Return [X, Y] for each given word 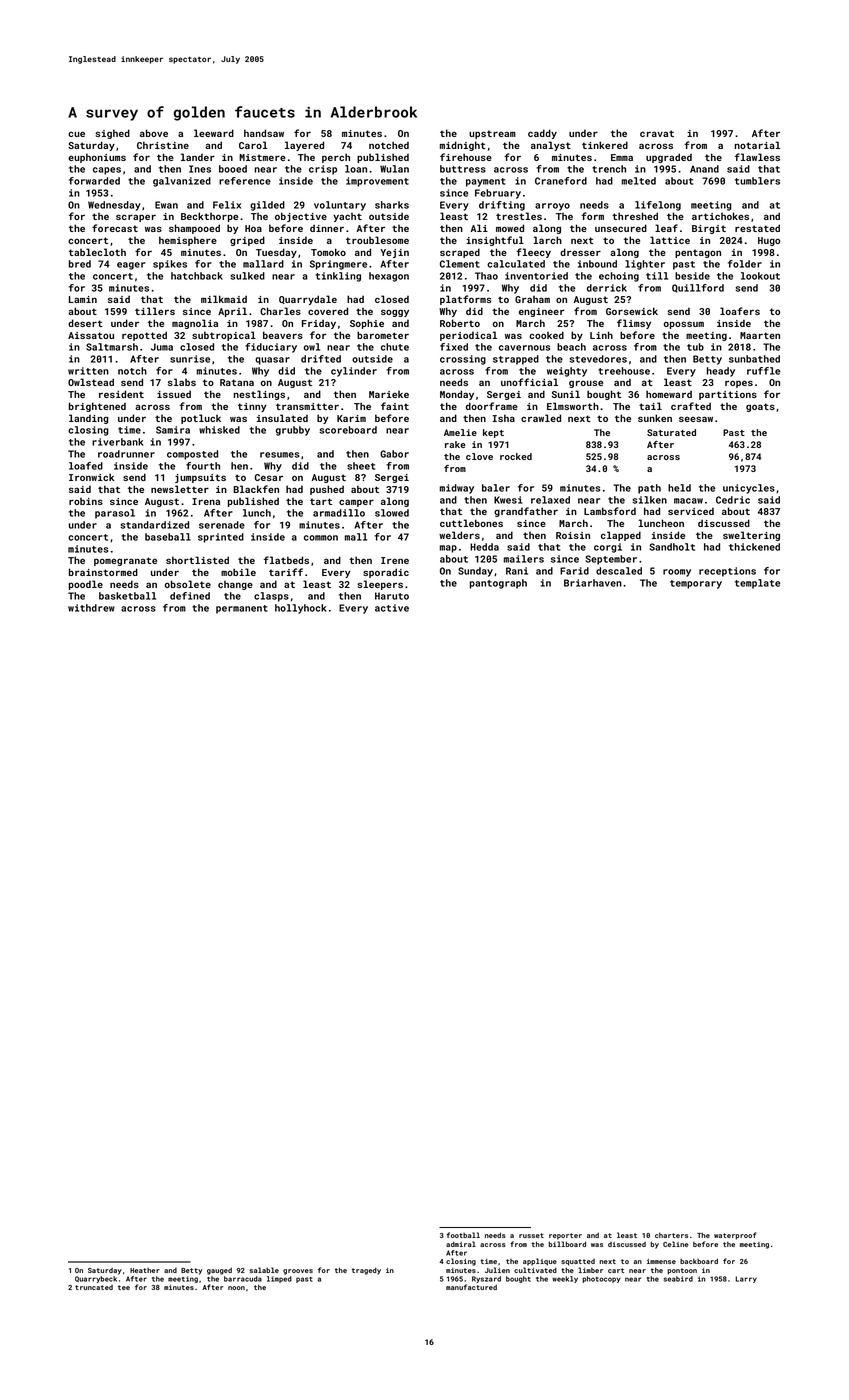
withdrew [91, 608]
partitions [728, 395]
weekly [565, 1279]
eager [131, 266]
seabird [678, 1279]
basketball [127, 596]
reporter [565, 1236]
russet [531, 1235]
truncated [94, 1287]
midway [457, 489]
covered [328, 311]
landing [89, 419]
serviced [691, 511]
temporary [696, 584]
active [392, 608]
